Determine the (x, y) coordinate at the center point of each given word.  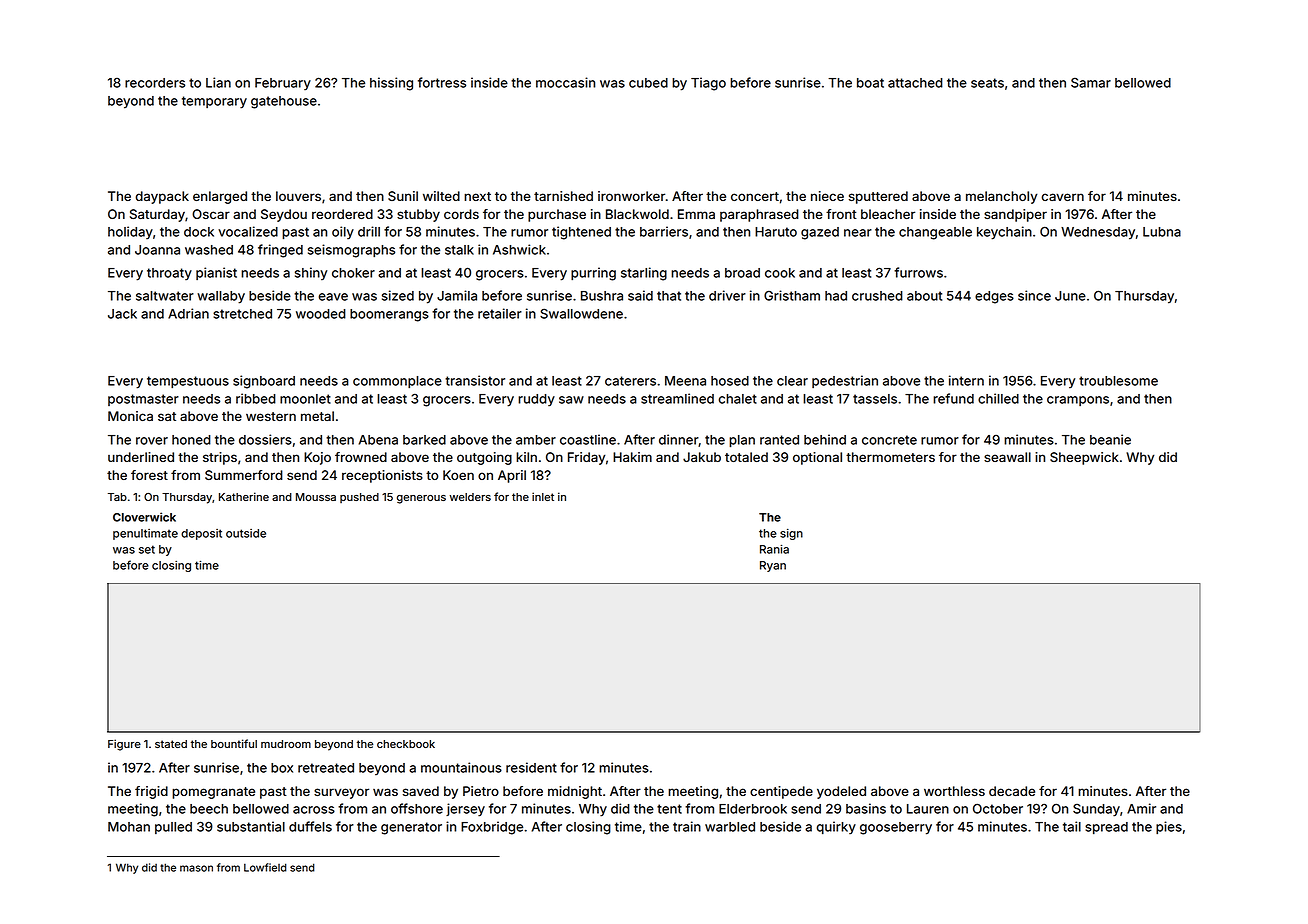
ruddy (536, 400)
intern (966, 380)
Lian (218, 82)
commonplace (397, 382)
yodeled (841, 792)
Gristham (792, 295)
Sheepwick (1084, 458)
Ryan (773, 566)
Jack (122, 314)
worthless (954, 791)
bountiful (234, 743)
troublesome (1118, 381)
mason (196, 868)
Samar (1091, 82)
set (147, 549)
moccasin (565, 82)
